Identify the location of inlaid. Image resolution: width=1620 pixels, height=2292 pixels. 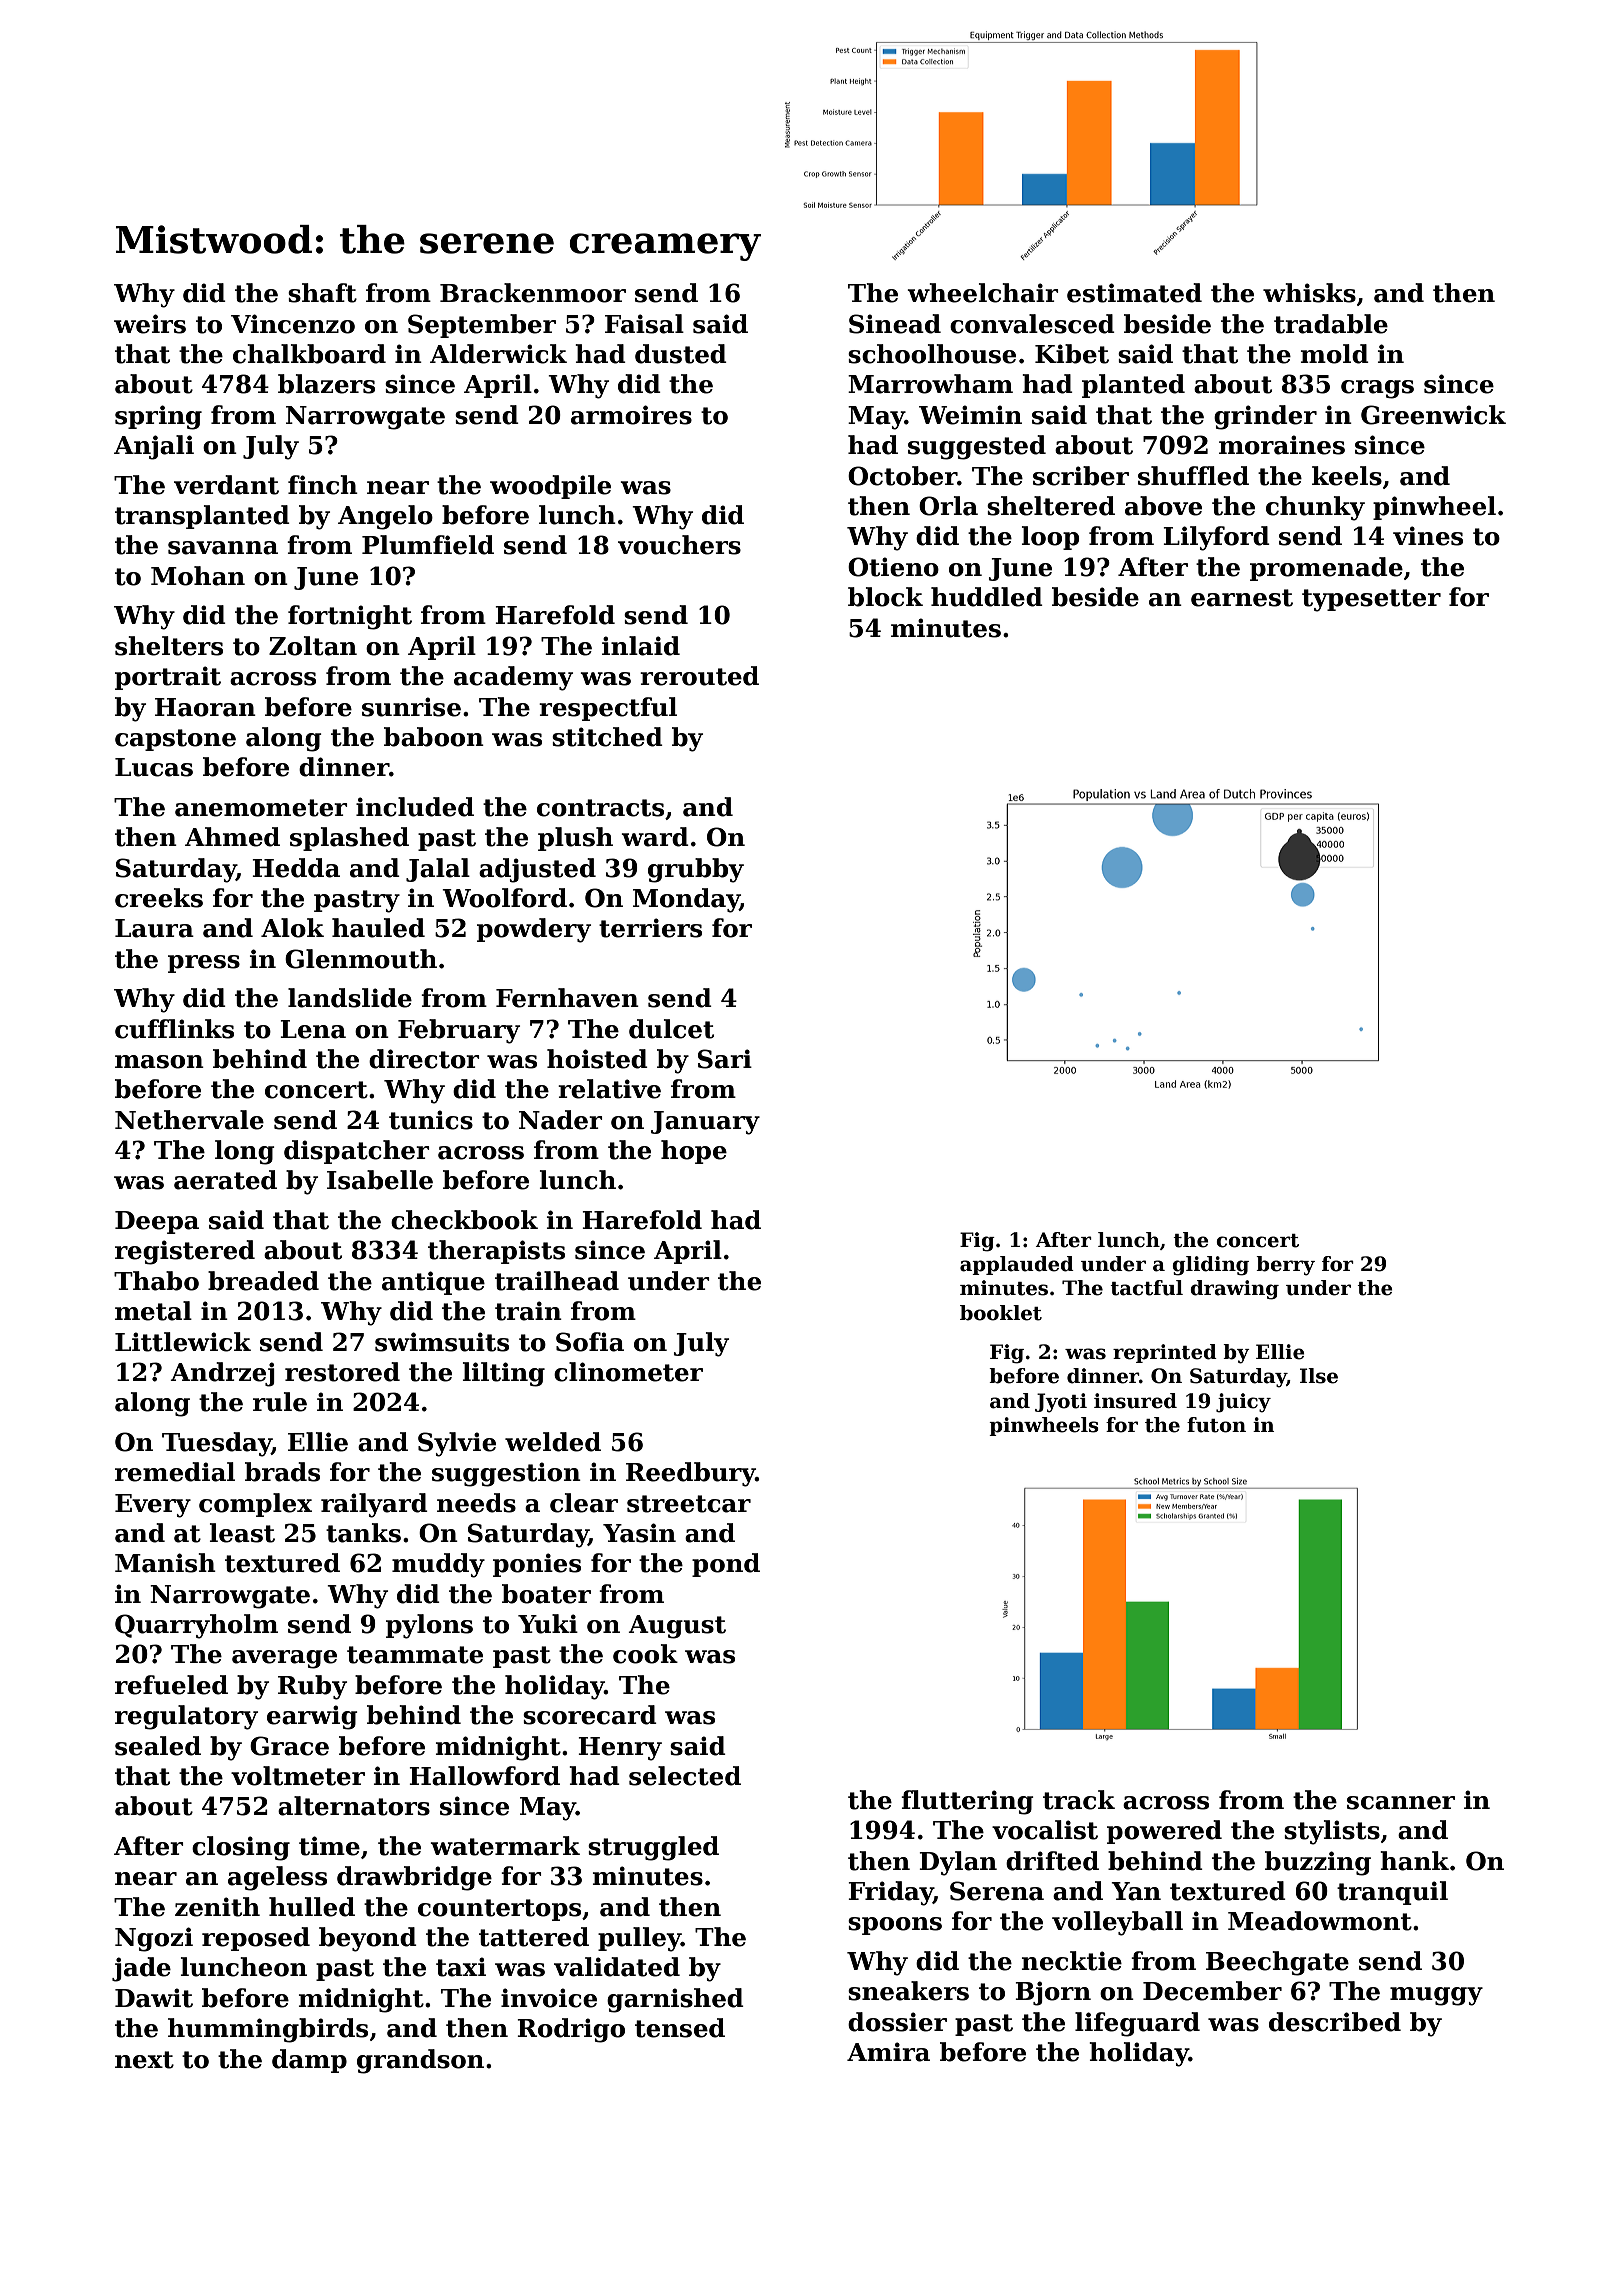
(641, 646).
